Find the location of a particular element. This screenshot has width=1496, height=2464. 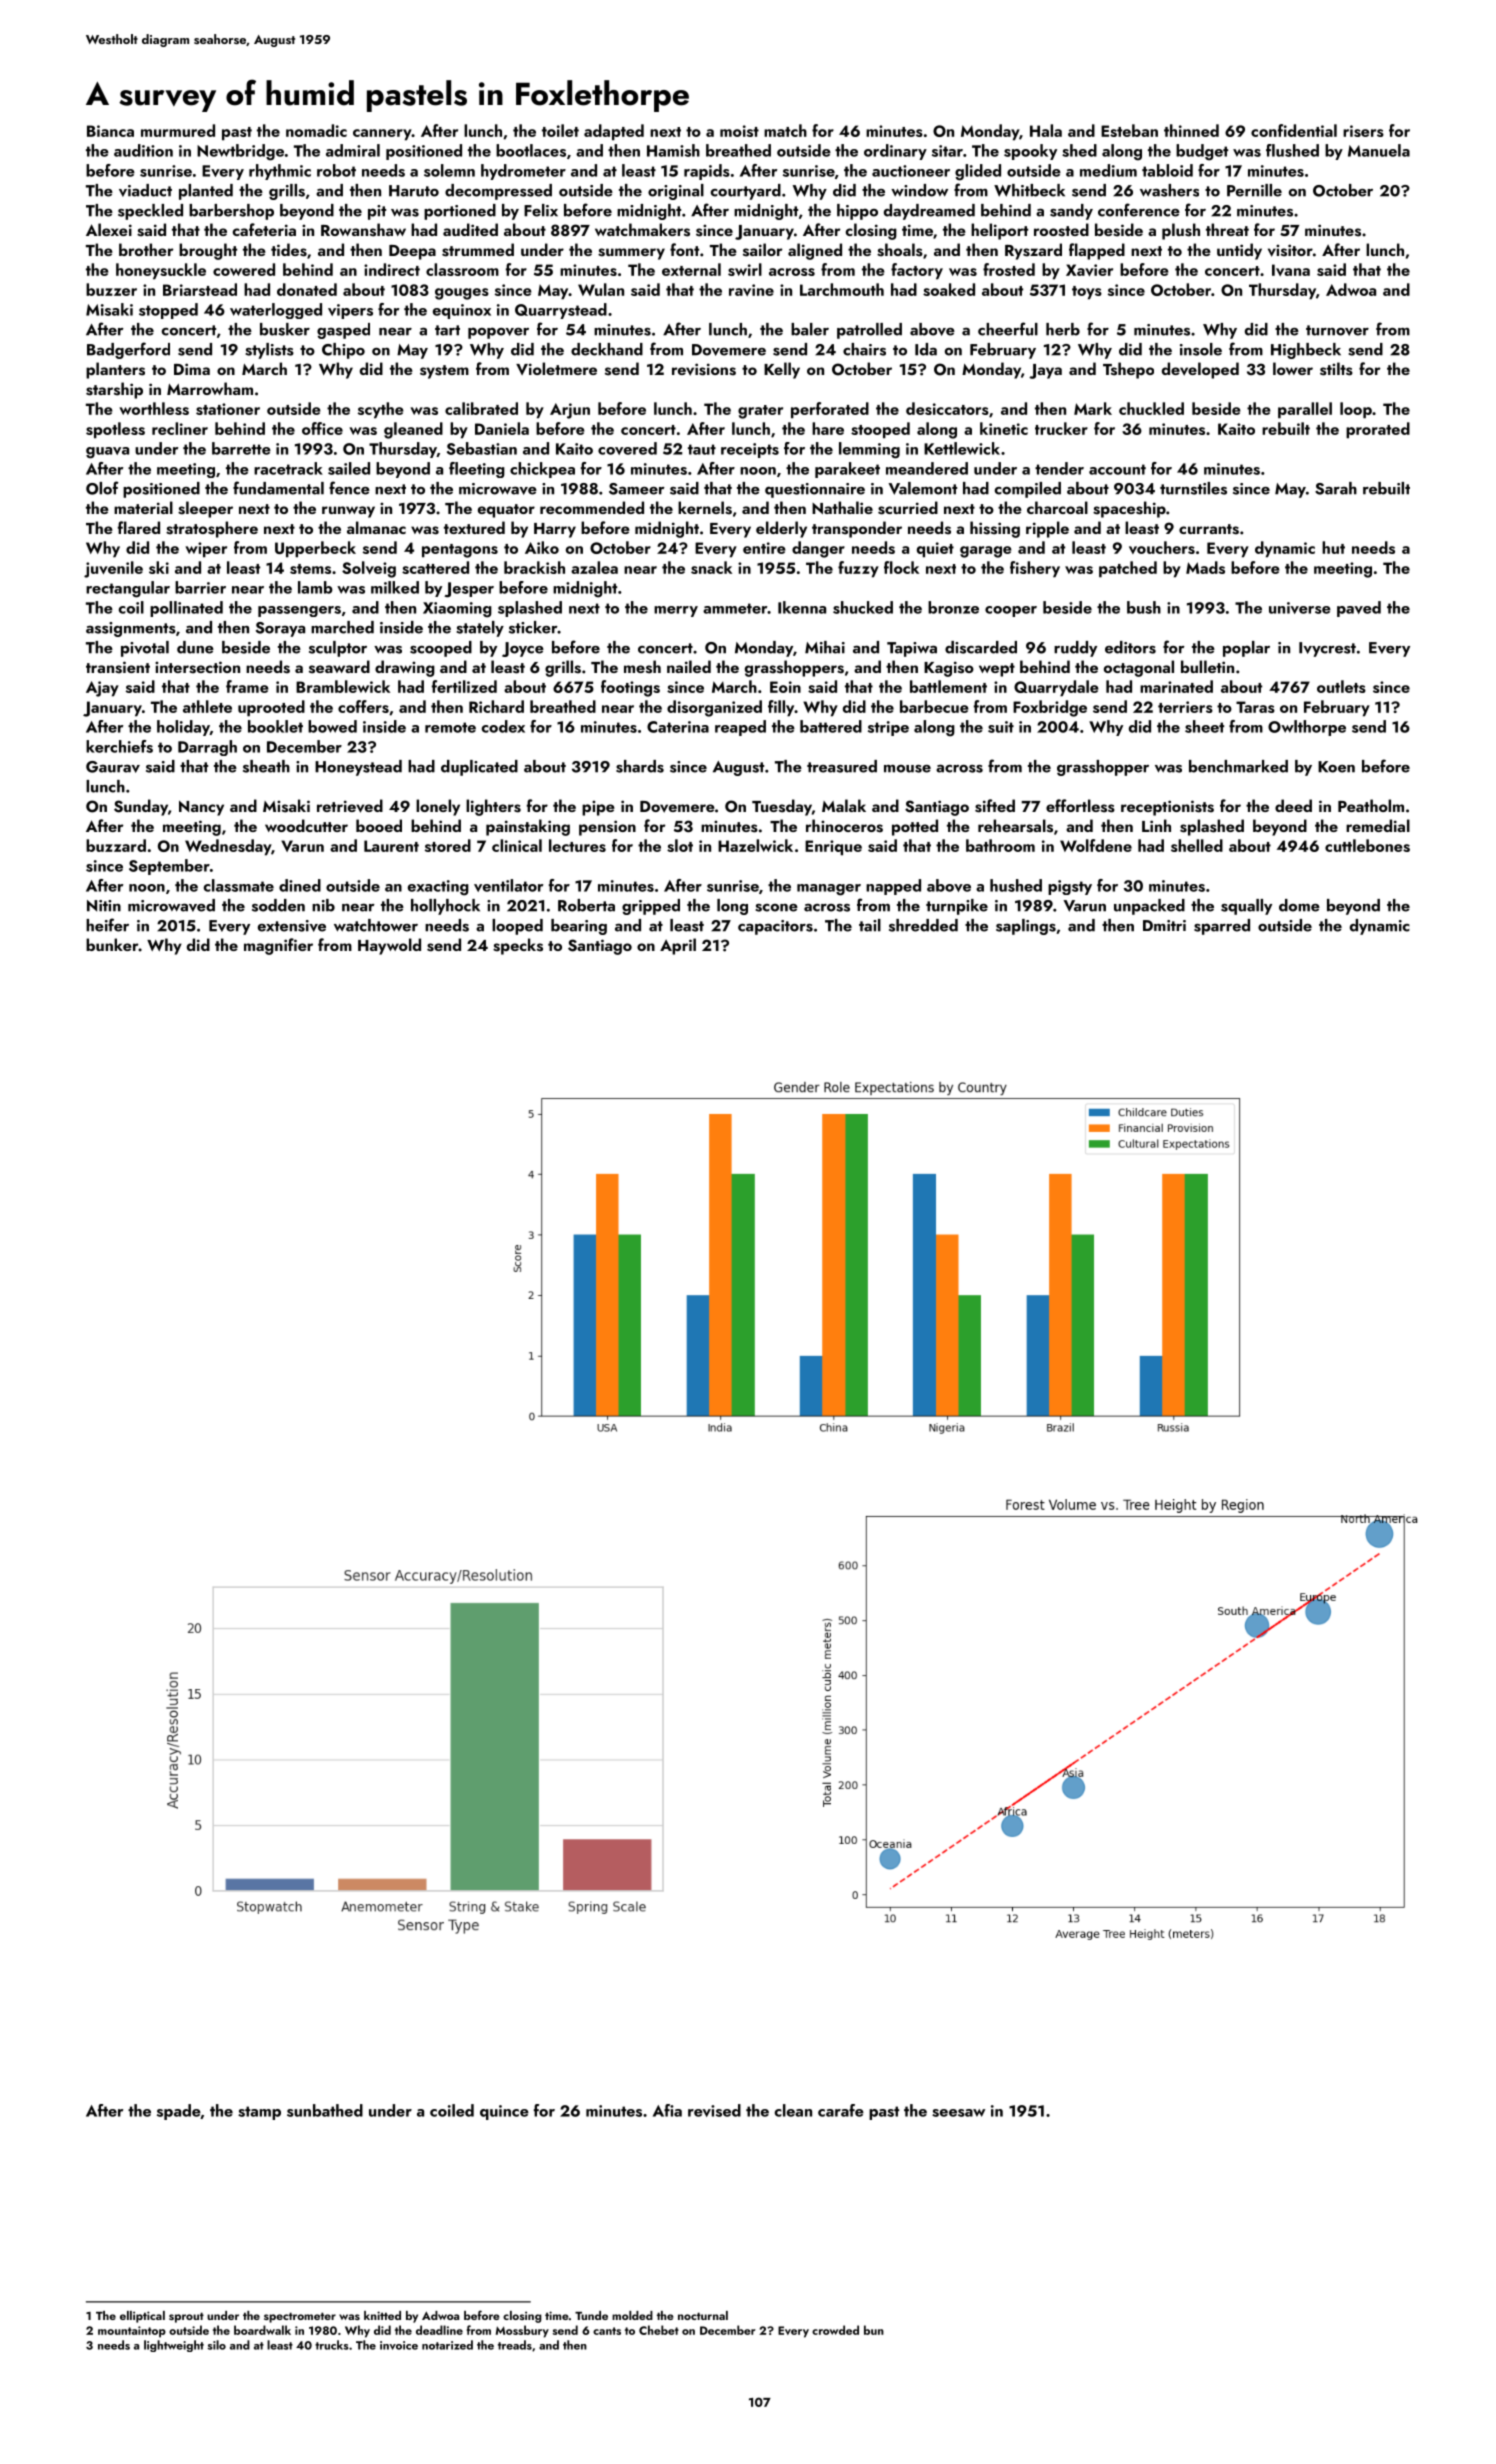

nomadic is located at coordinates (316, 130).
